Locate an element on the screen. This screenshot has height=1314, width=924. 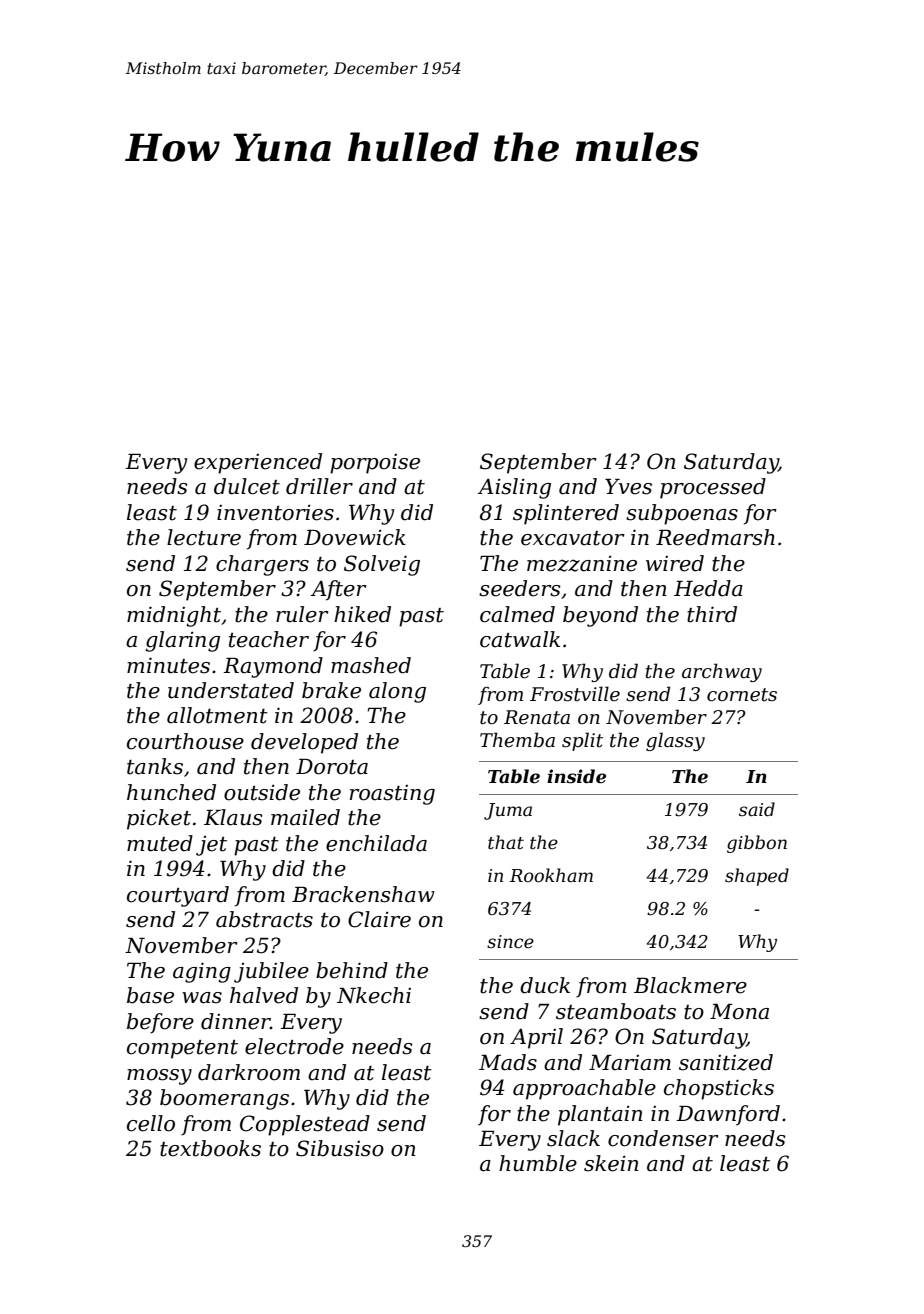
enchilada is located at coordinates (376, 843).
